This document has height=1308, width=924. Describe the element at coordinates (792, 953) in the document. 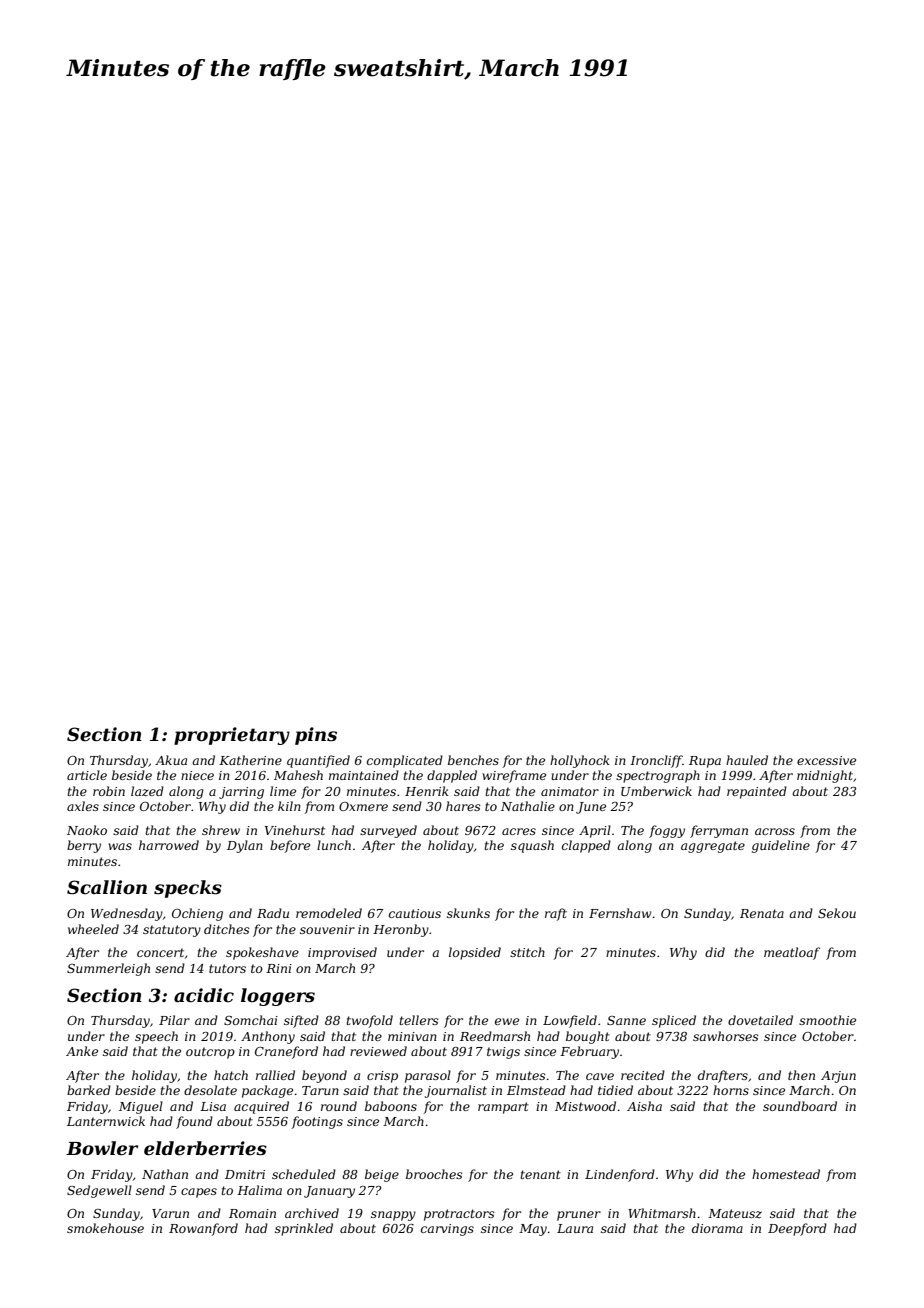

I see `meatloaf` at that location.
